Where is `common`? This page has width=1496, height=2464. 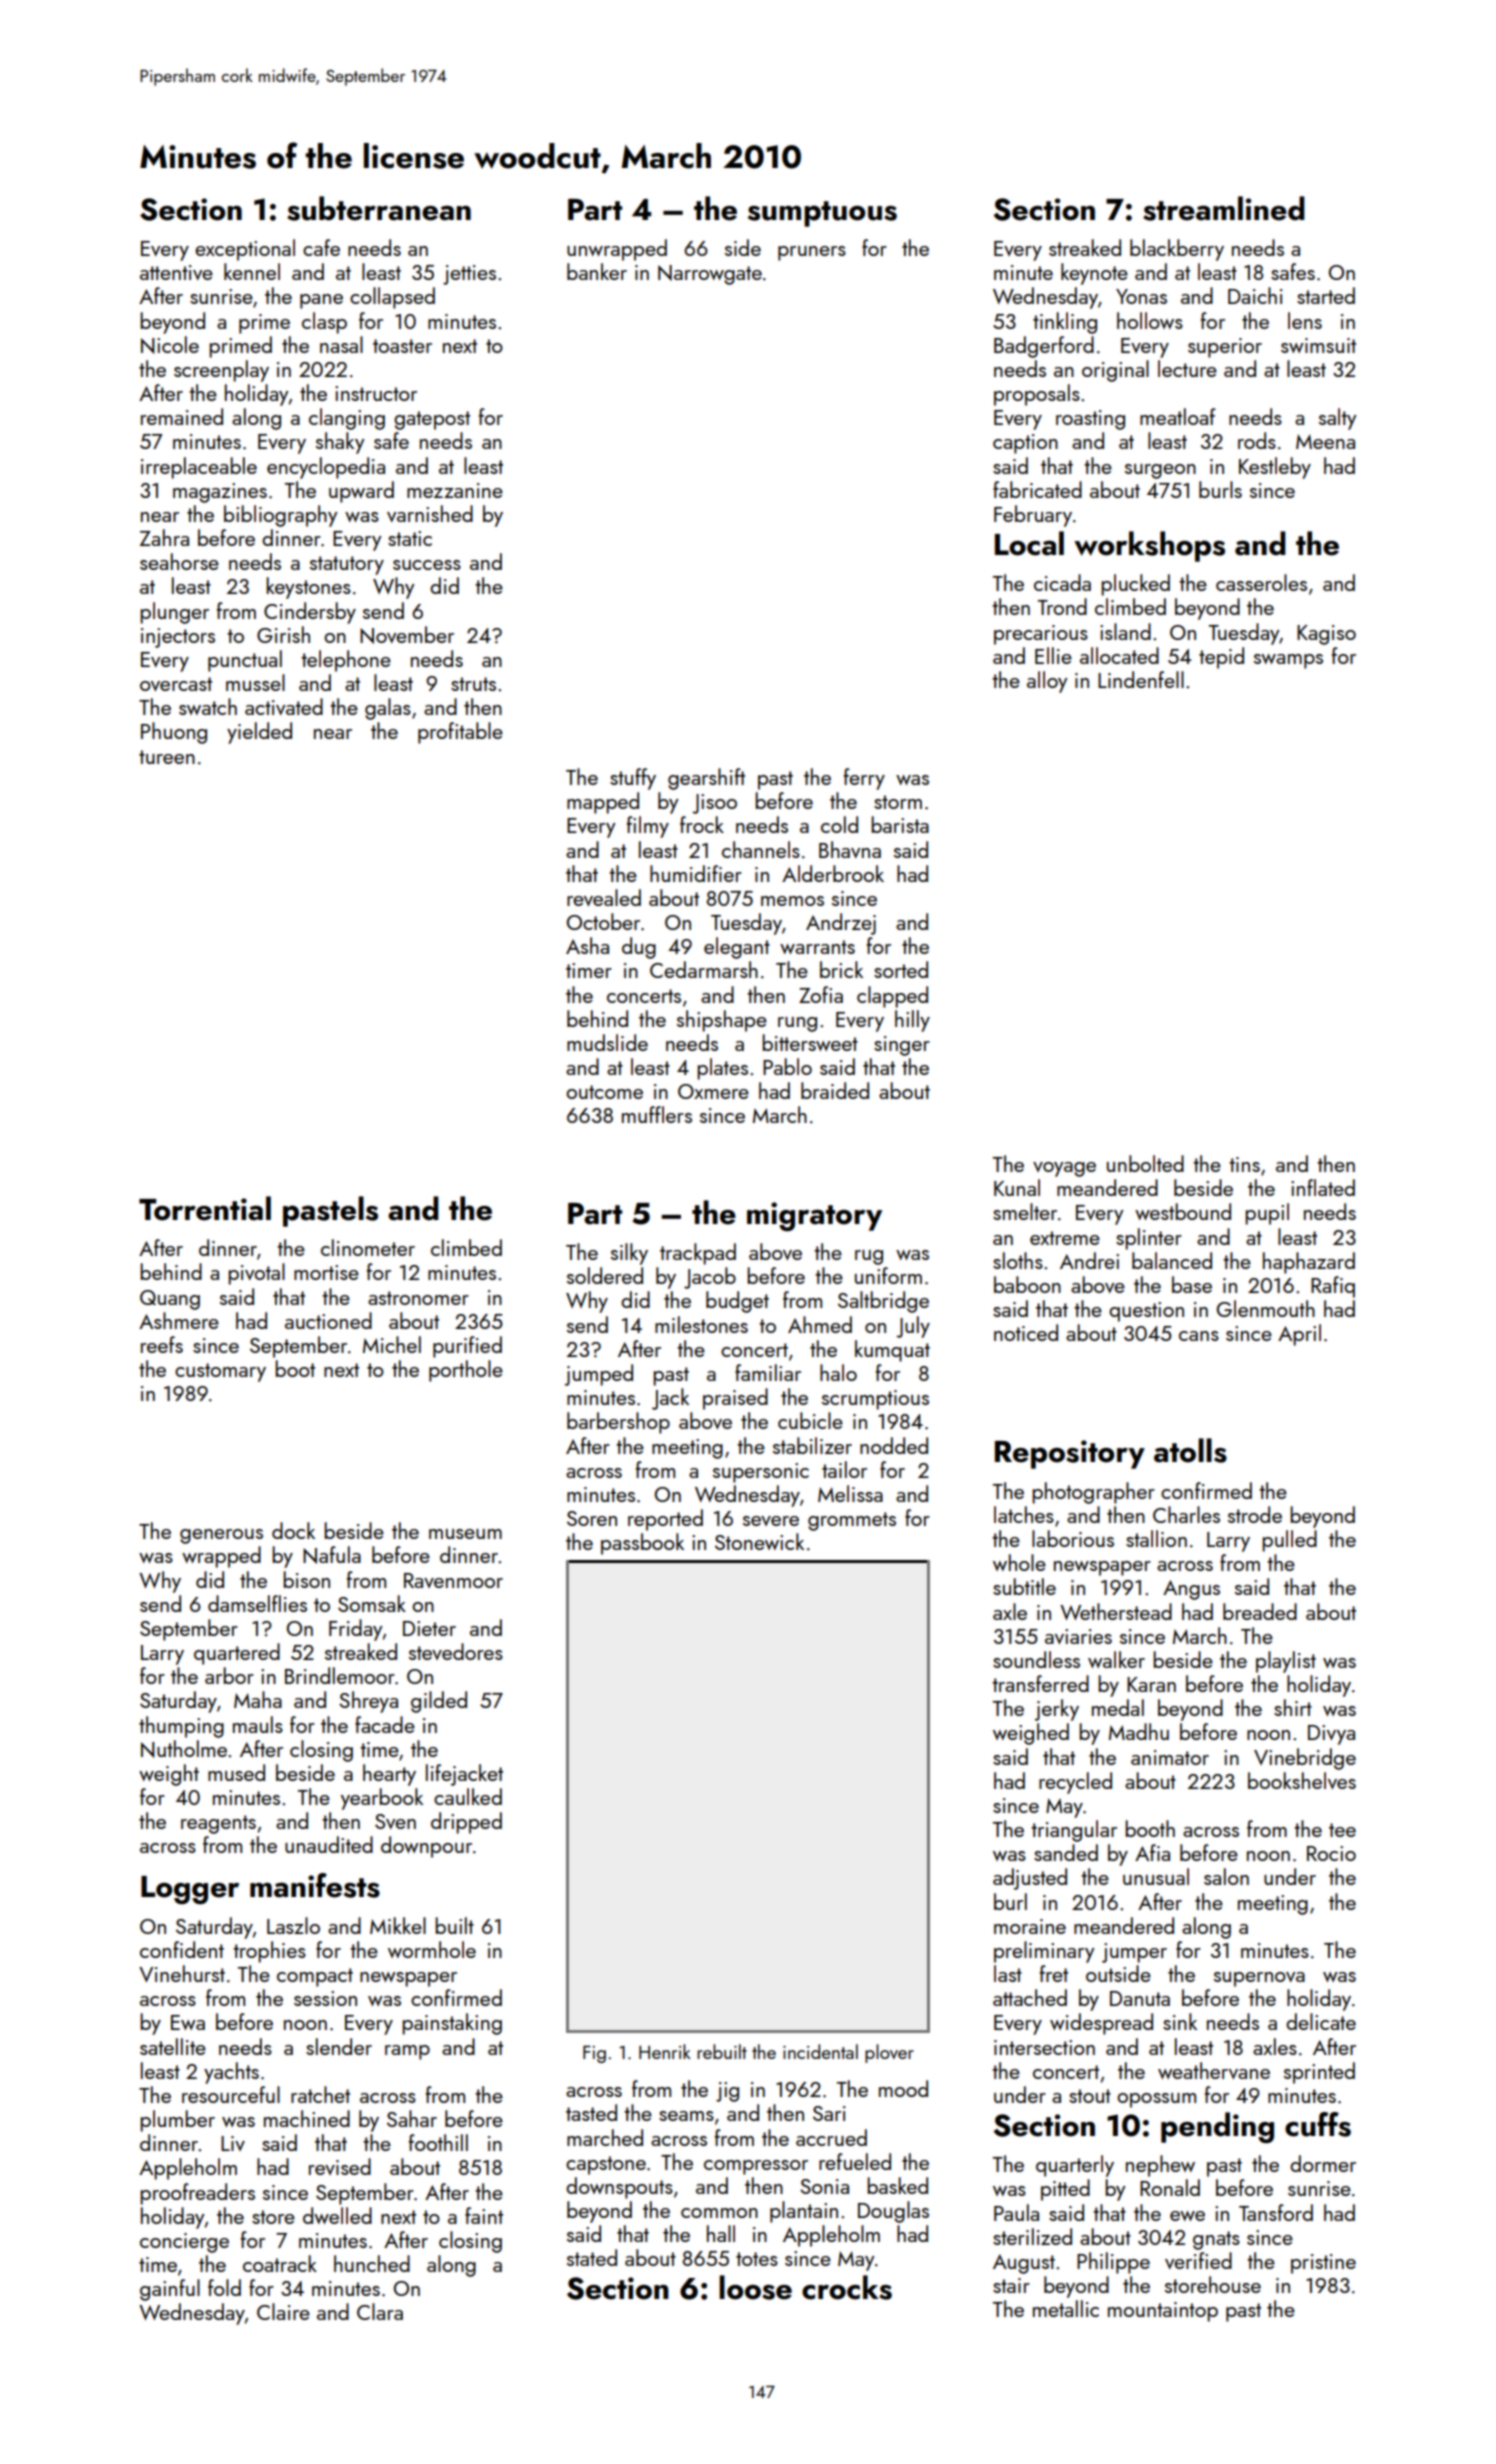
common is located at coordinates (719, 2213).
